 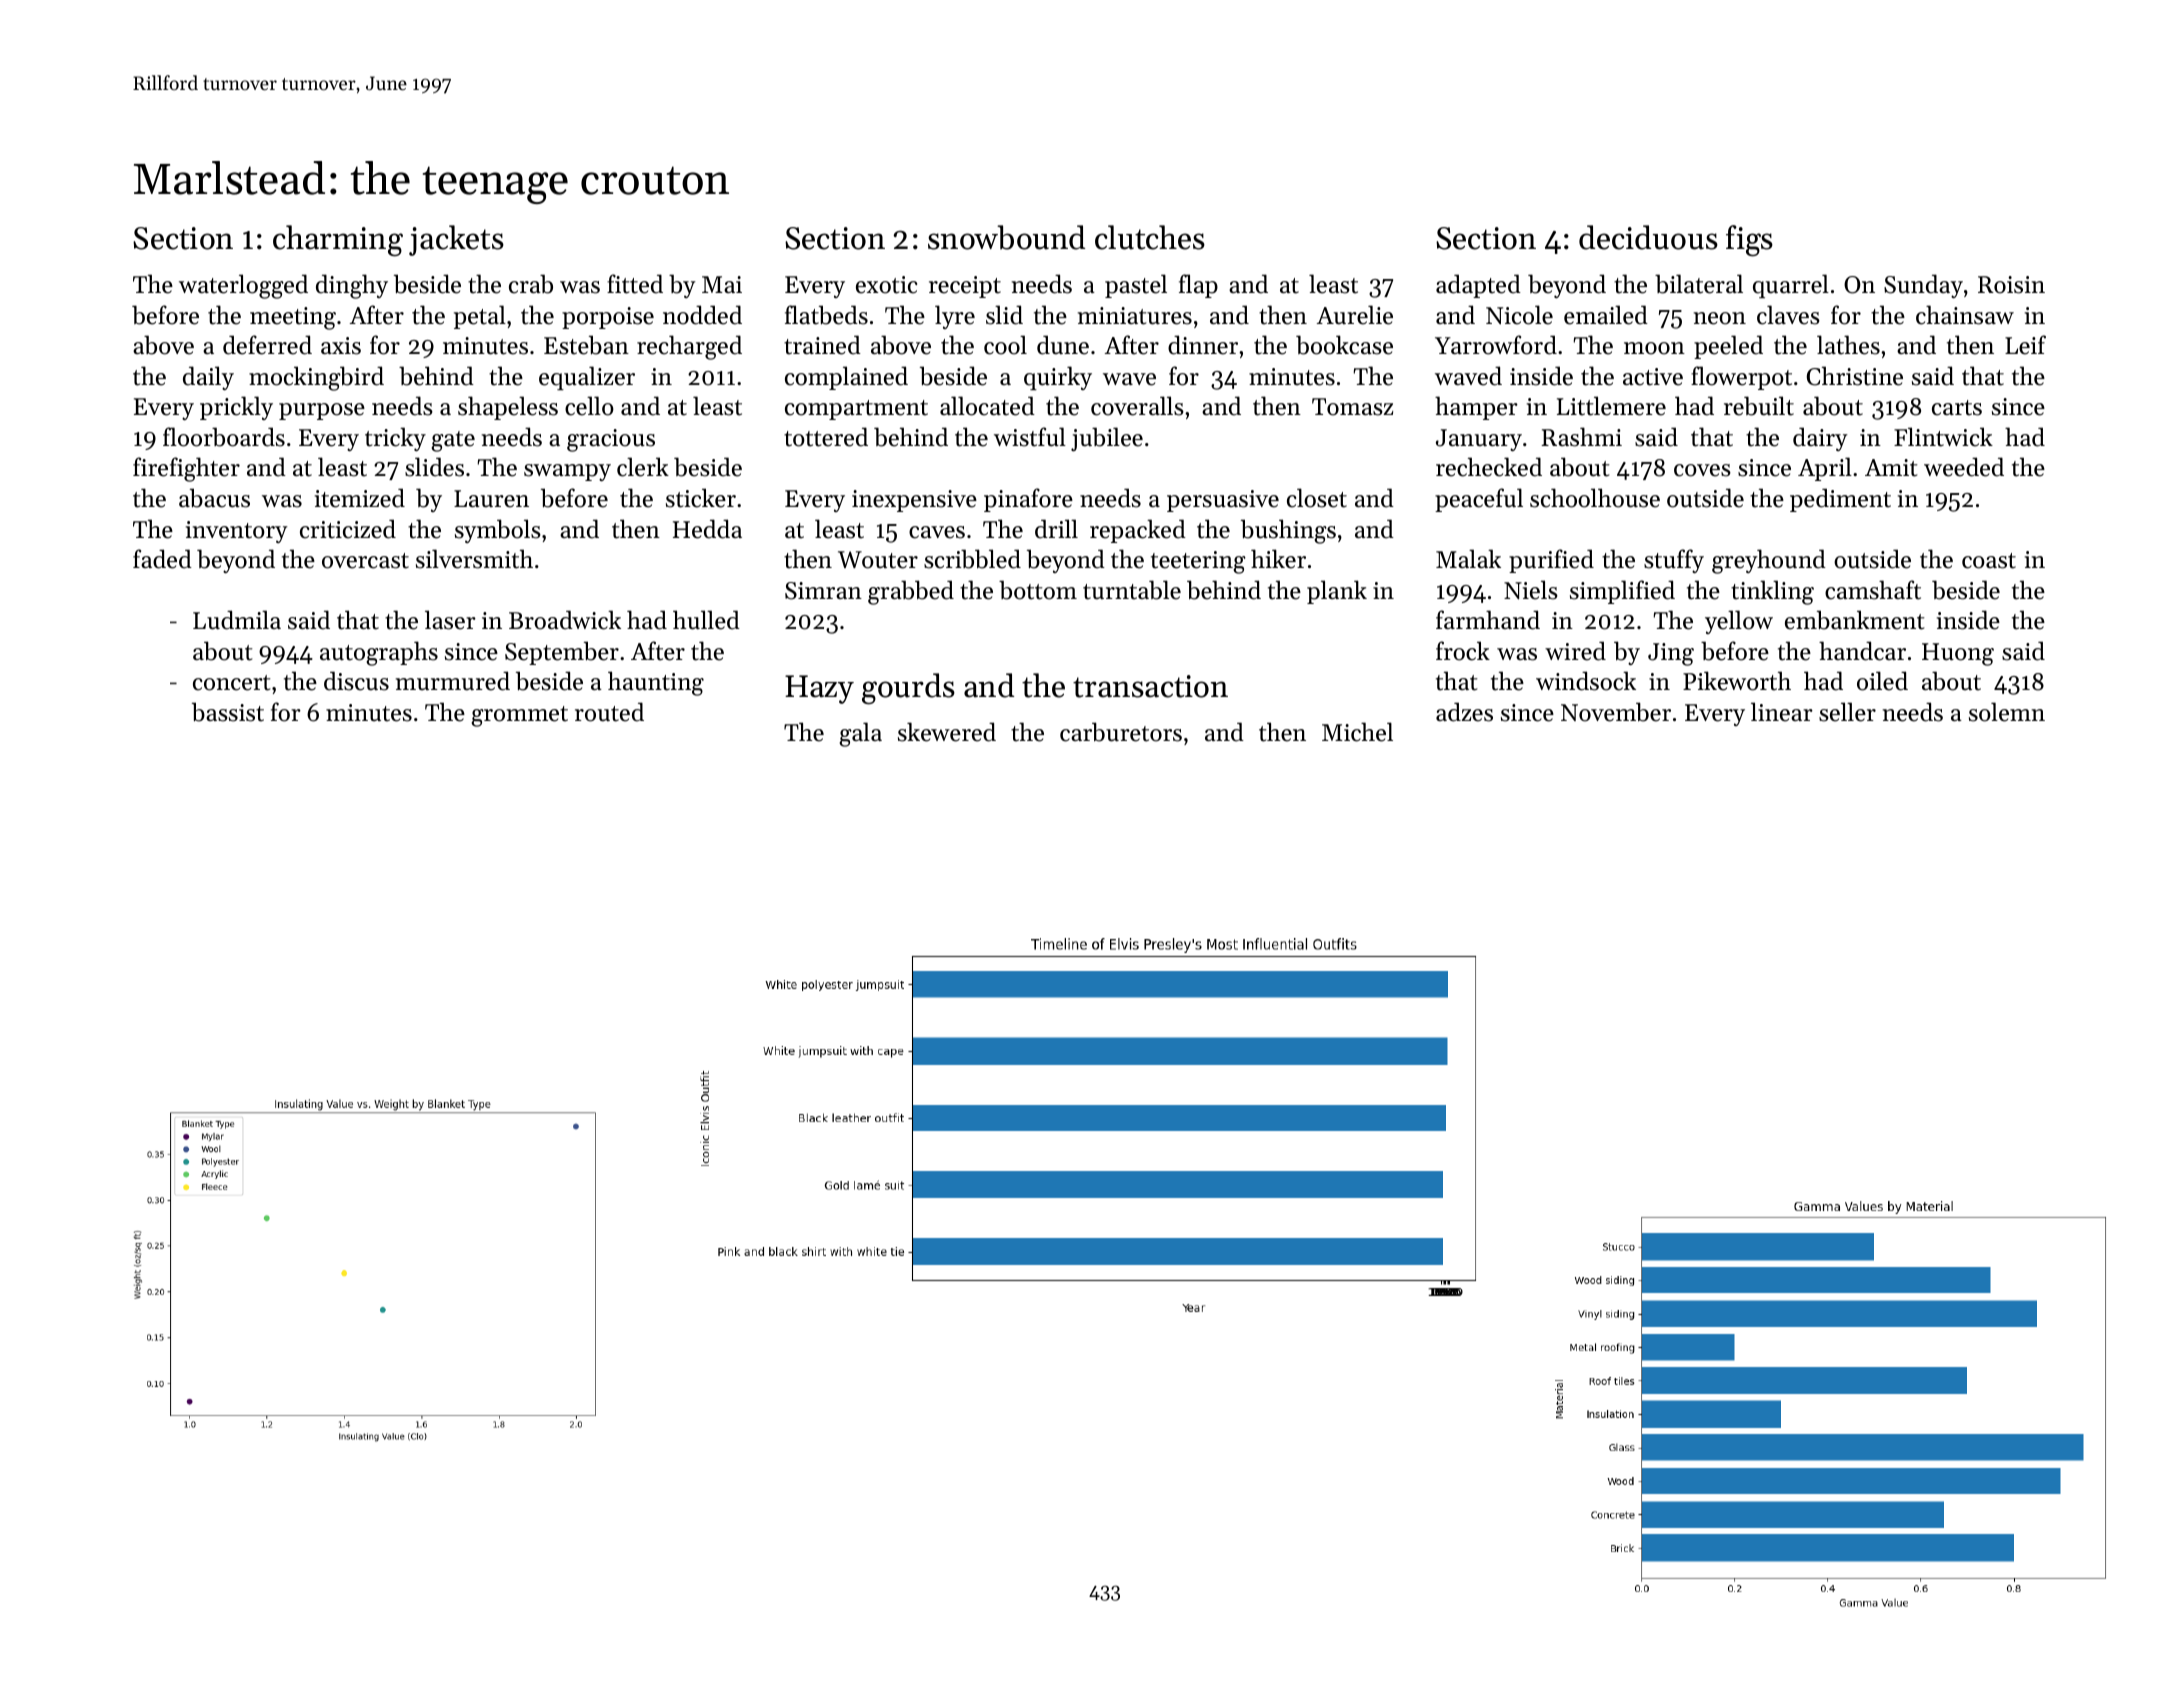 What do you see at coordinates (1595, 498) in the document?
I see `schoolhouse` at bounding box center [1595, 498].
